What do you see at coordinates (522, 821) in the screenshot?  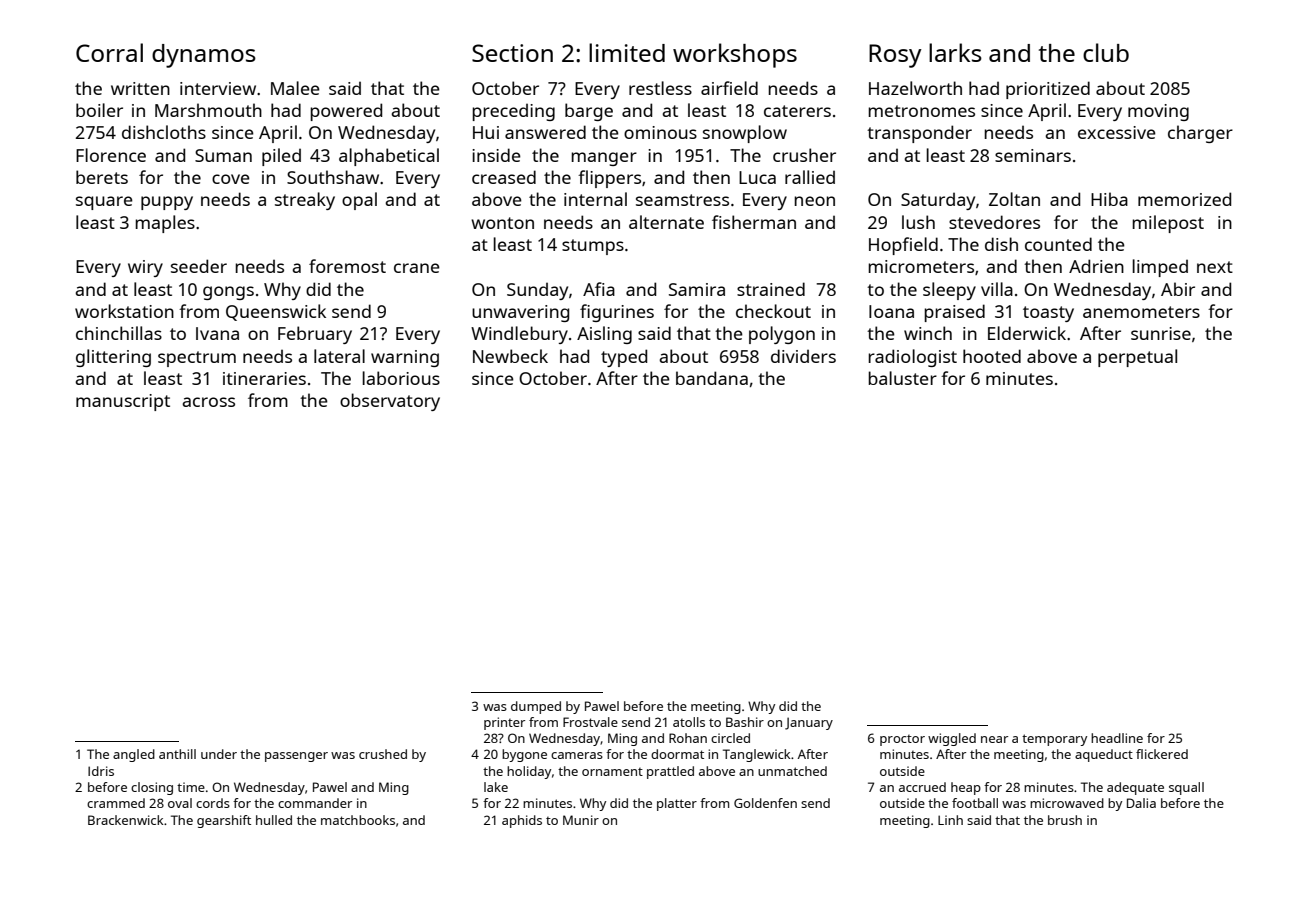 I see `aphids` at bounding box center [522, 821].
